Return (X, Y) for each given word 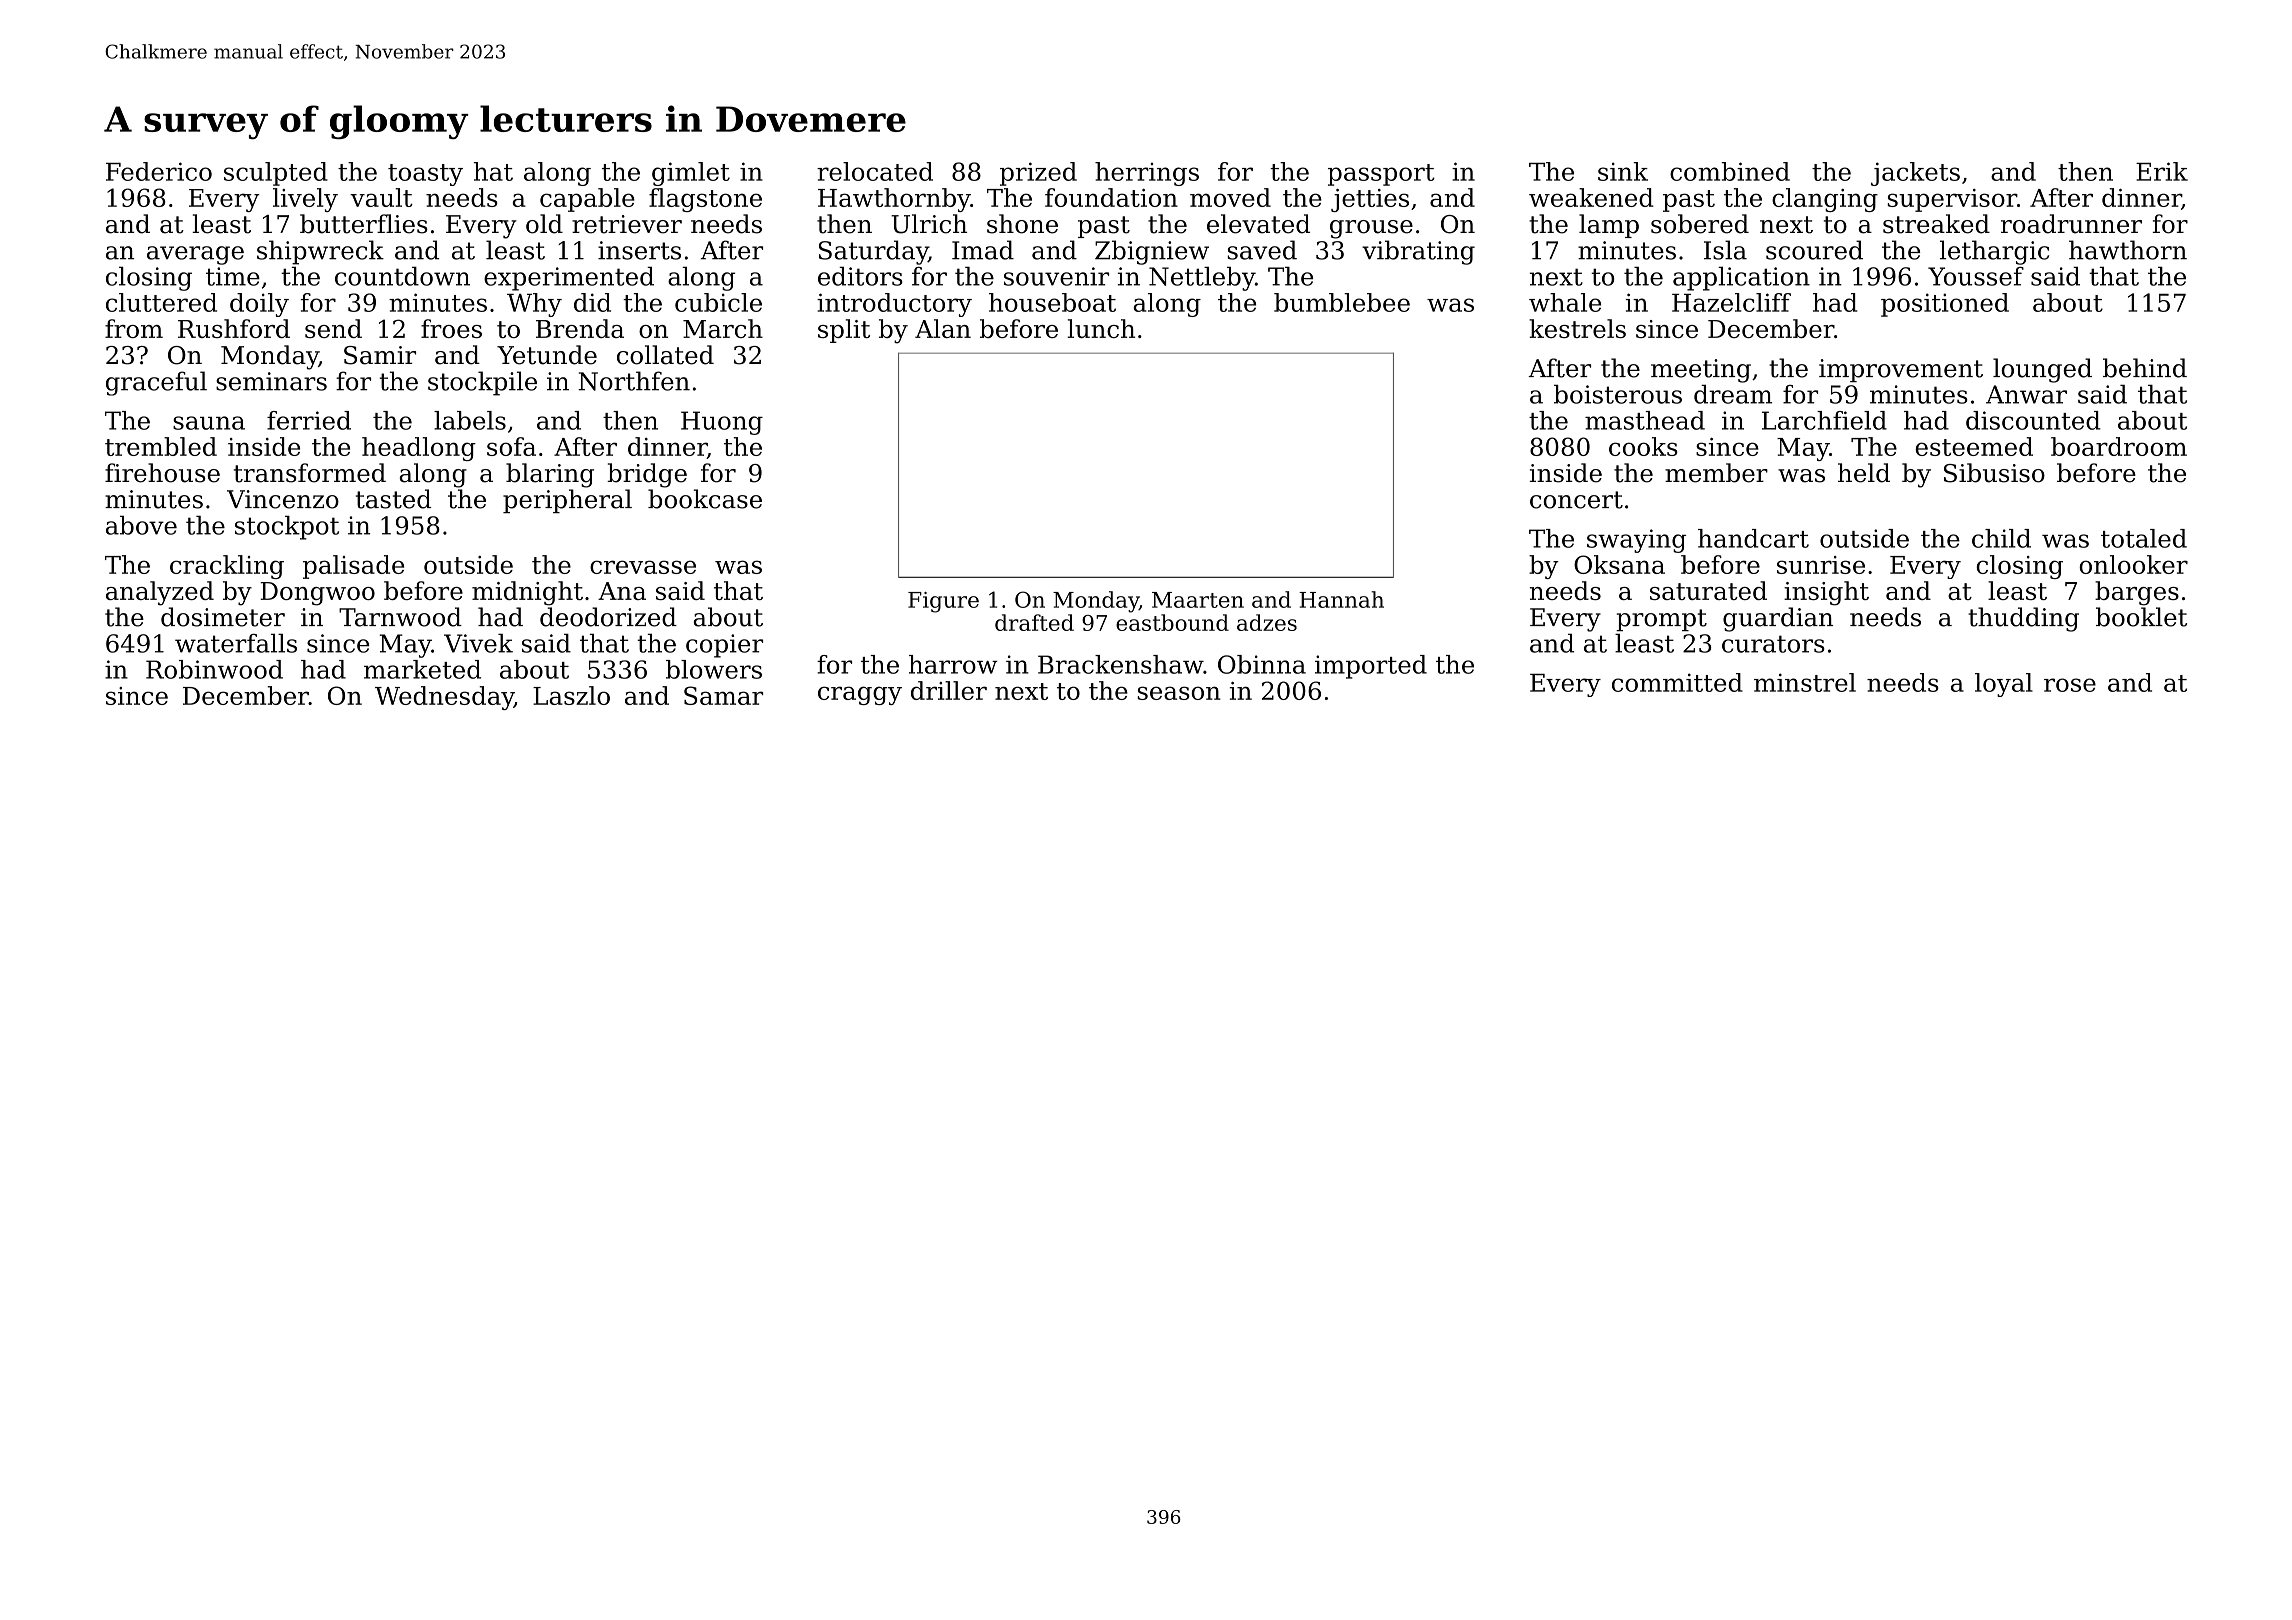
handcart (1753, 538)
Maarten (1198, 600)
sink (1623, 171)
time (233, 276)
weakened (1591, 197)
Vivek (478, 643)
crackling (227, 567)
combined (1730, 171)
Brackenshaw (1120, 664)
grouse (1371, 229)
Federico (159, 171)
